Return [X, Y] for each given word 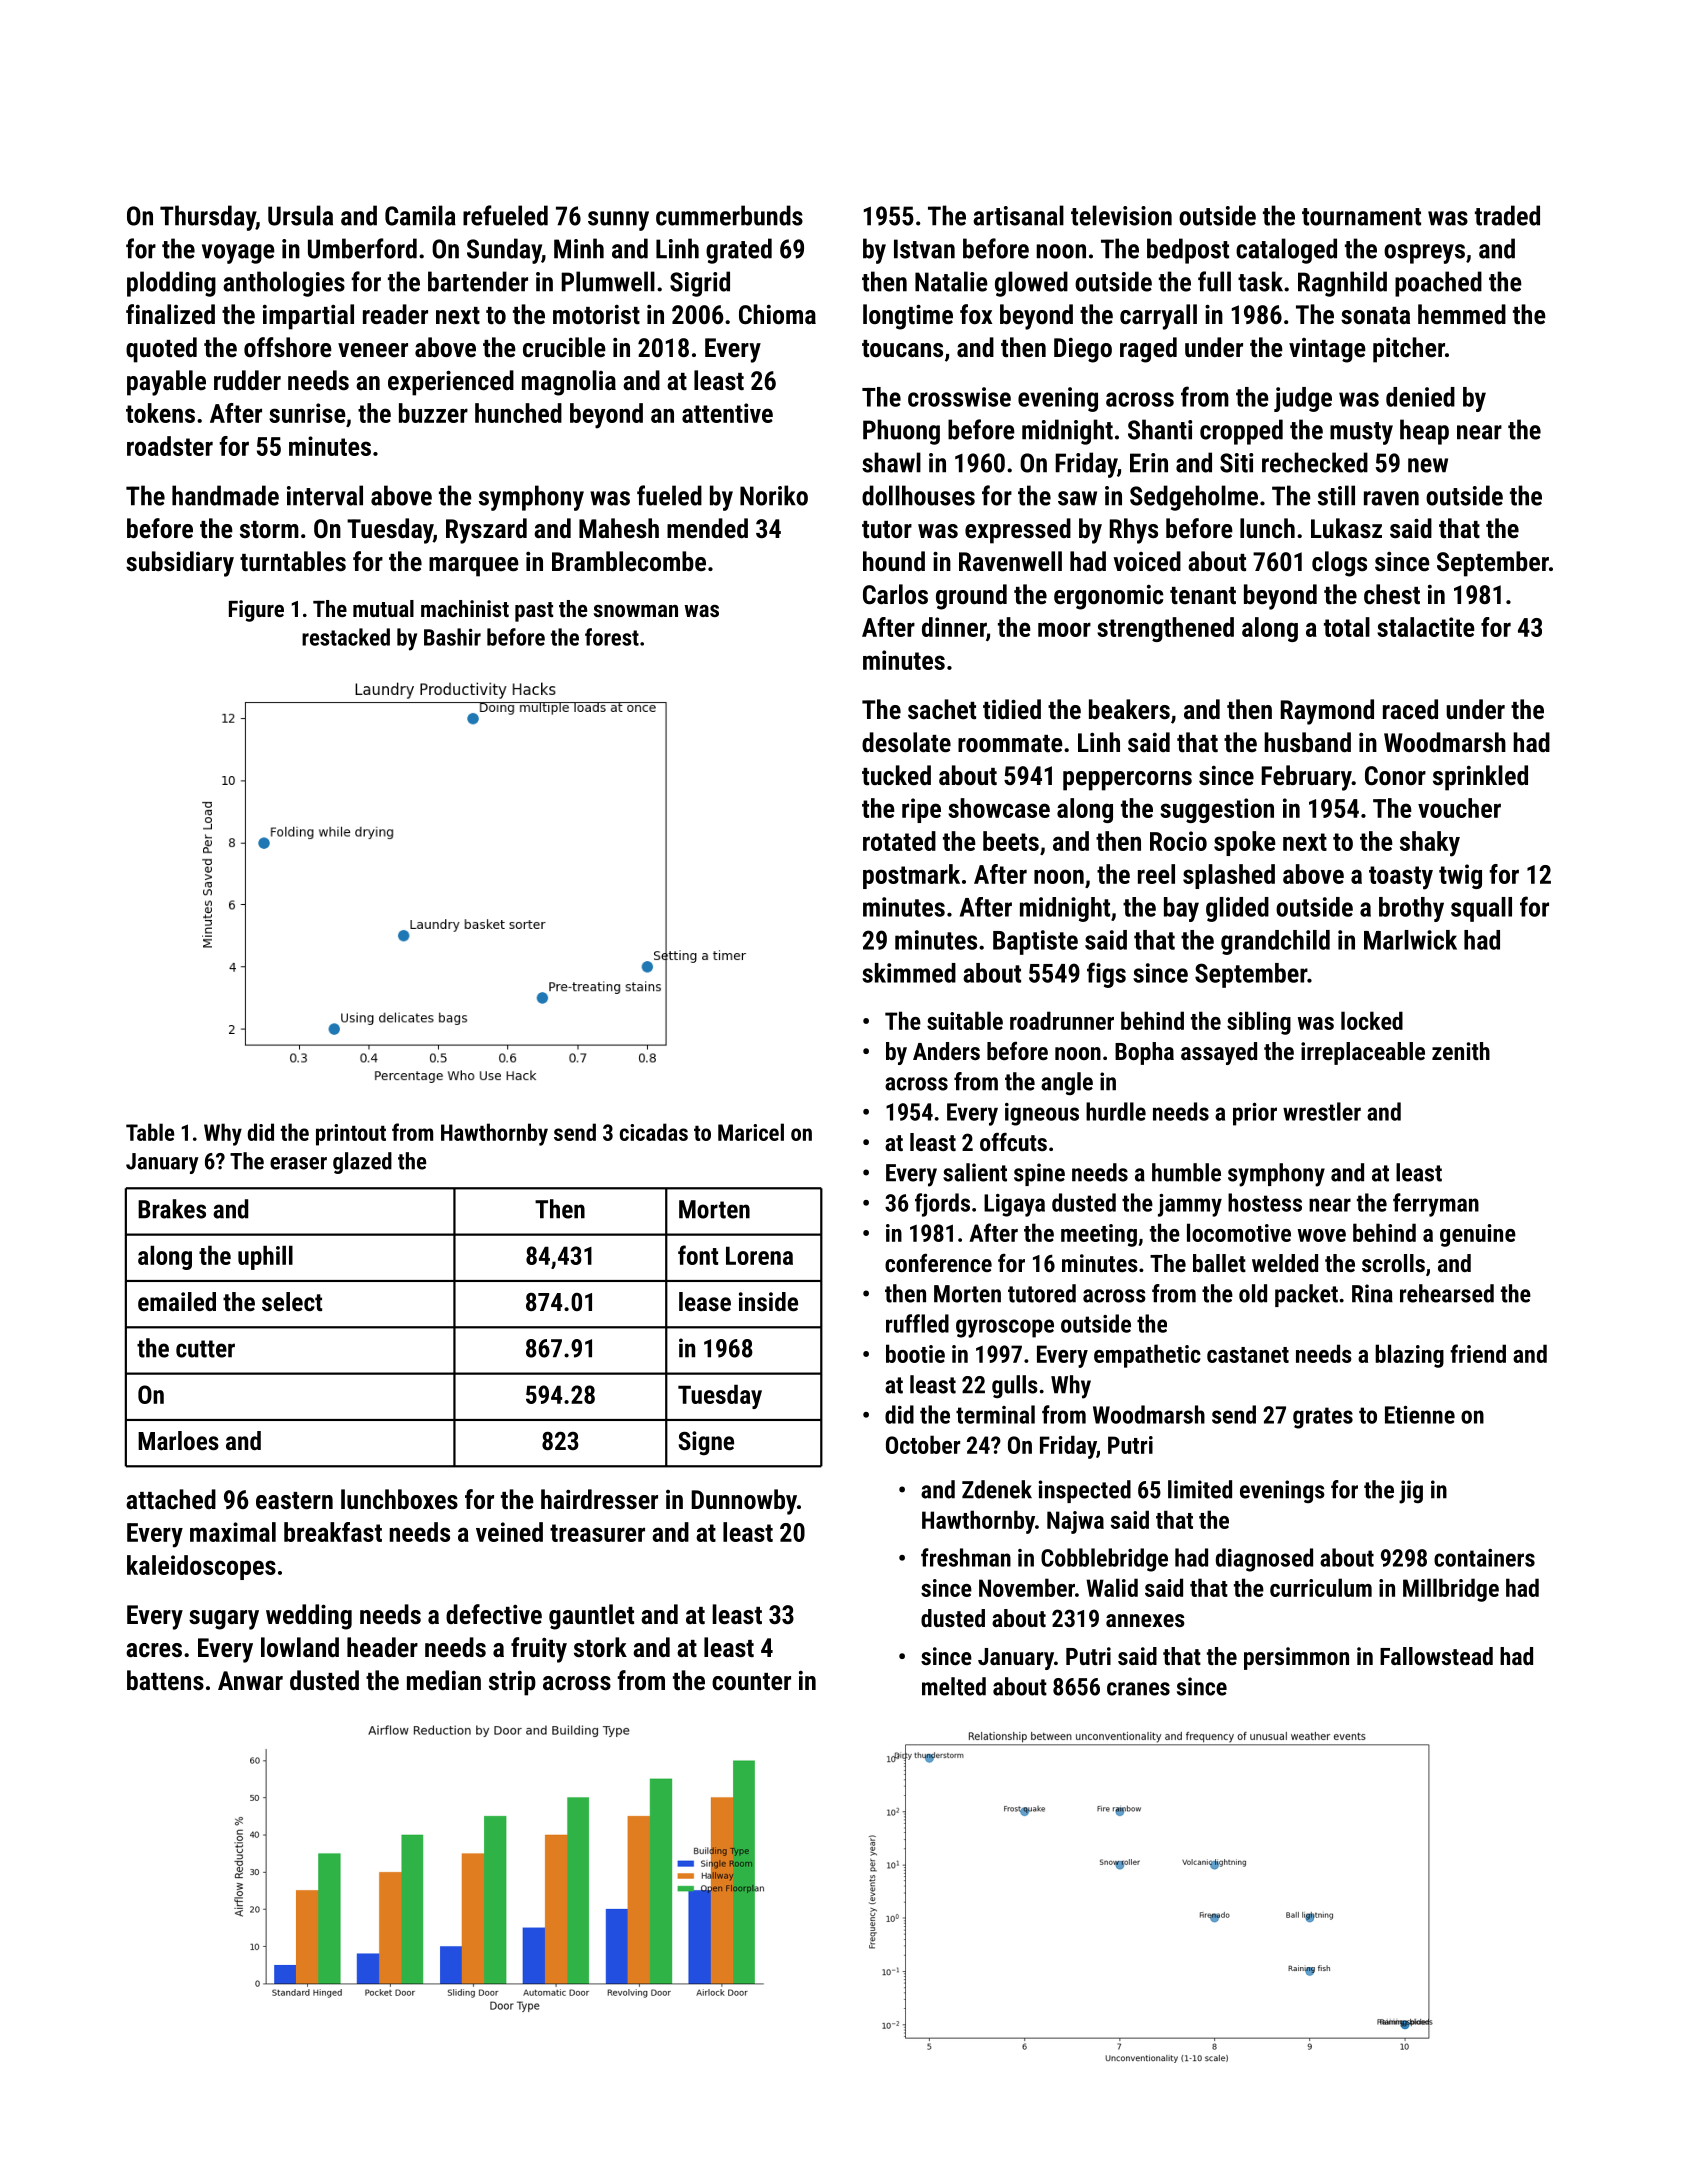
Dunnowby [744, 1502]
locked [1372, 1020]
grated [739, 251]
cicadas [654, 1132]
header [382, 1647]
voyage [238, 254]
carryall [1158, 317]
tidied [1012, 709]
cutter [205, 1349]
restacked [346, 637]
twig [1460, 876]
